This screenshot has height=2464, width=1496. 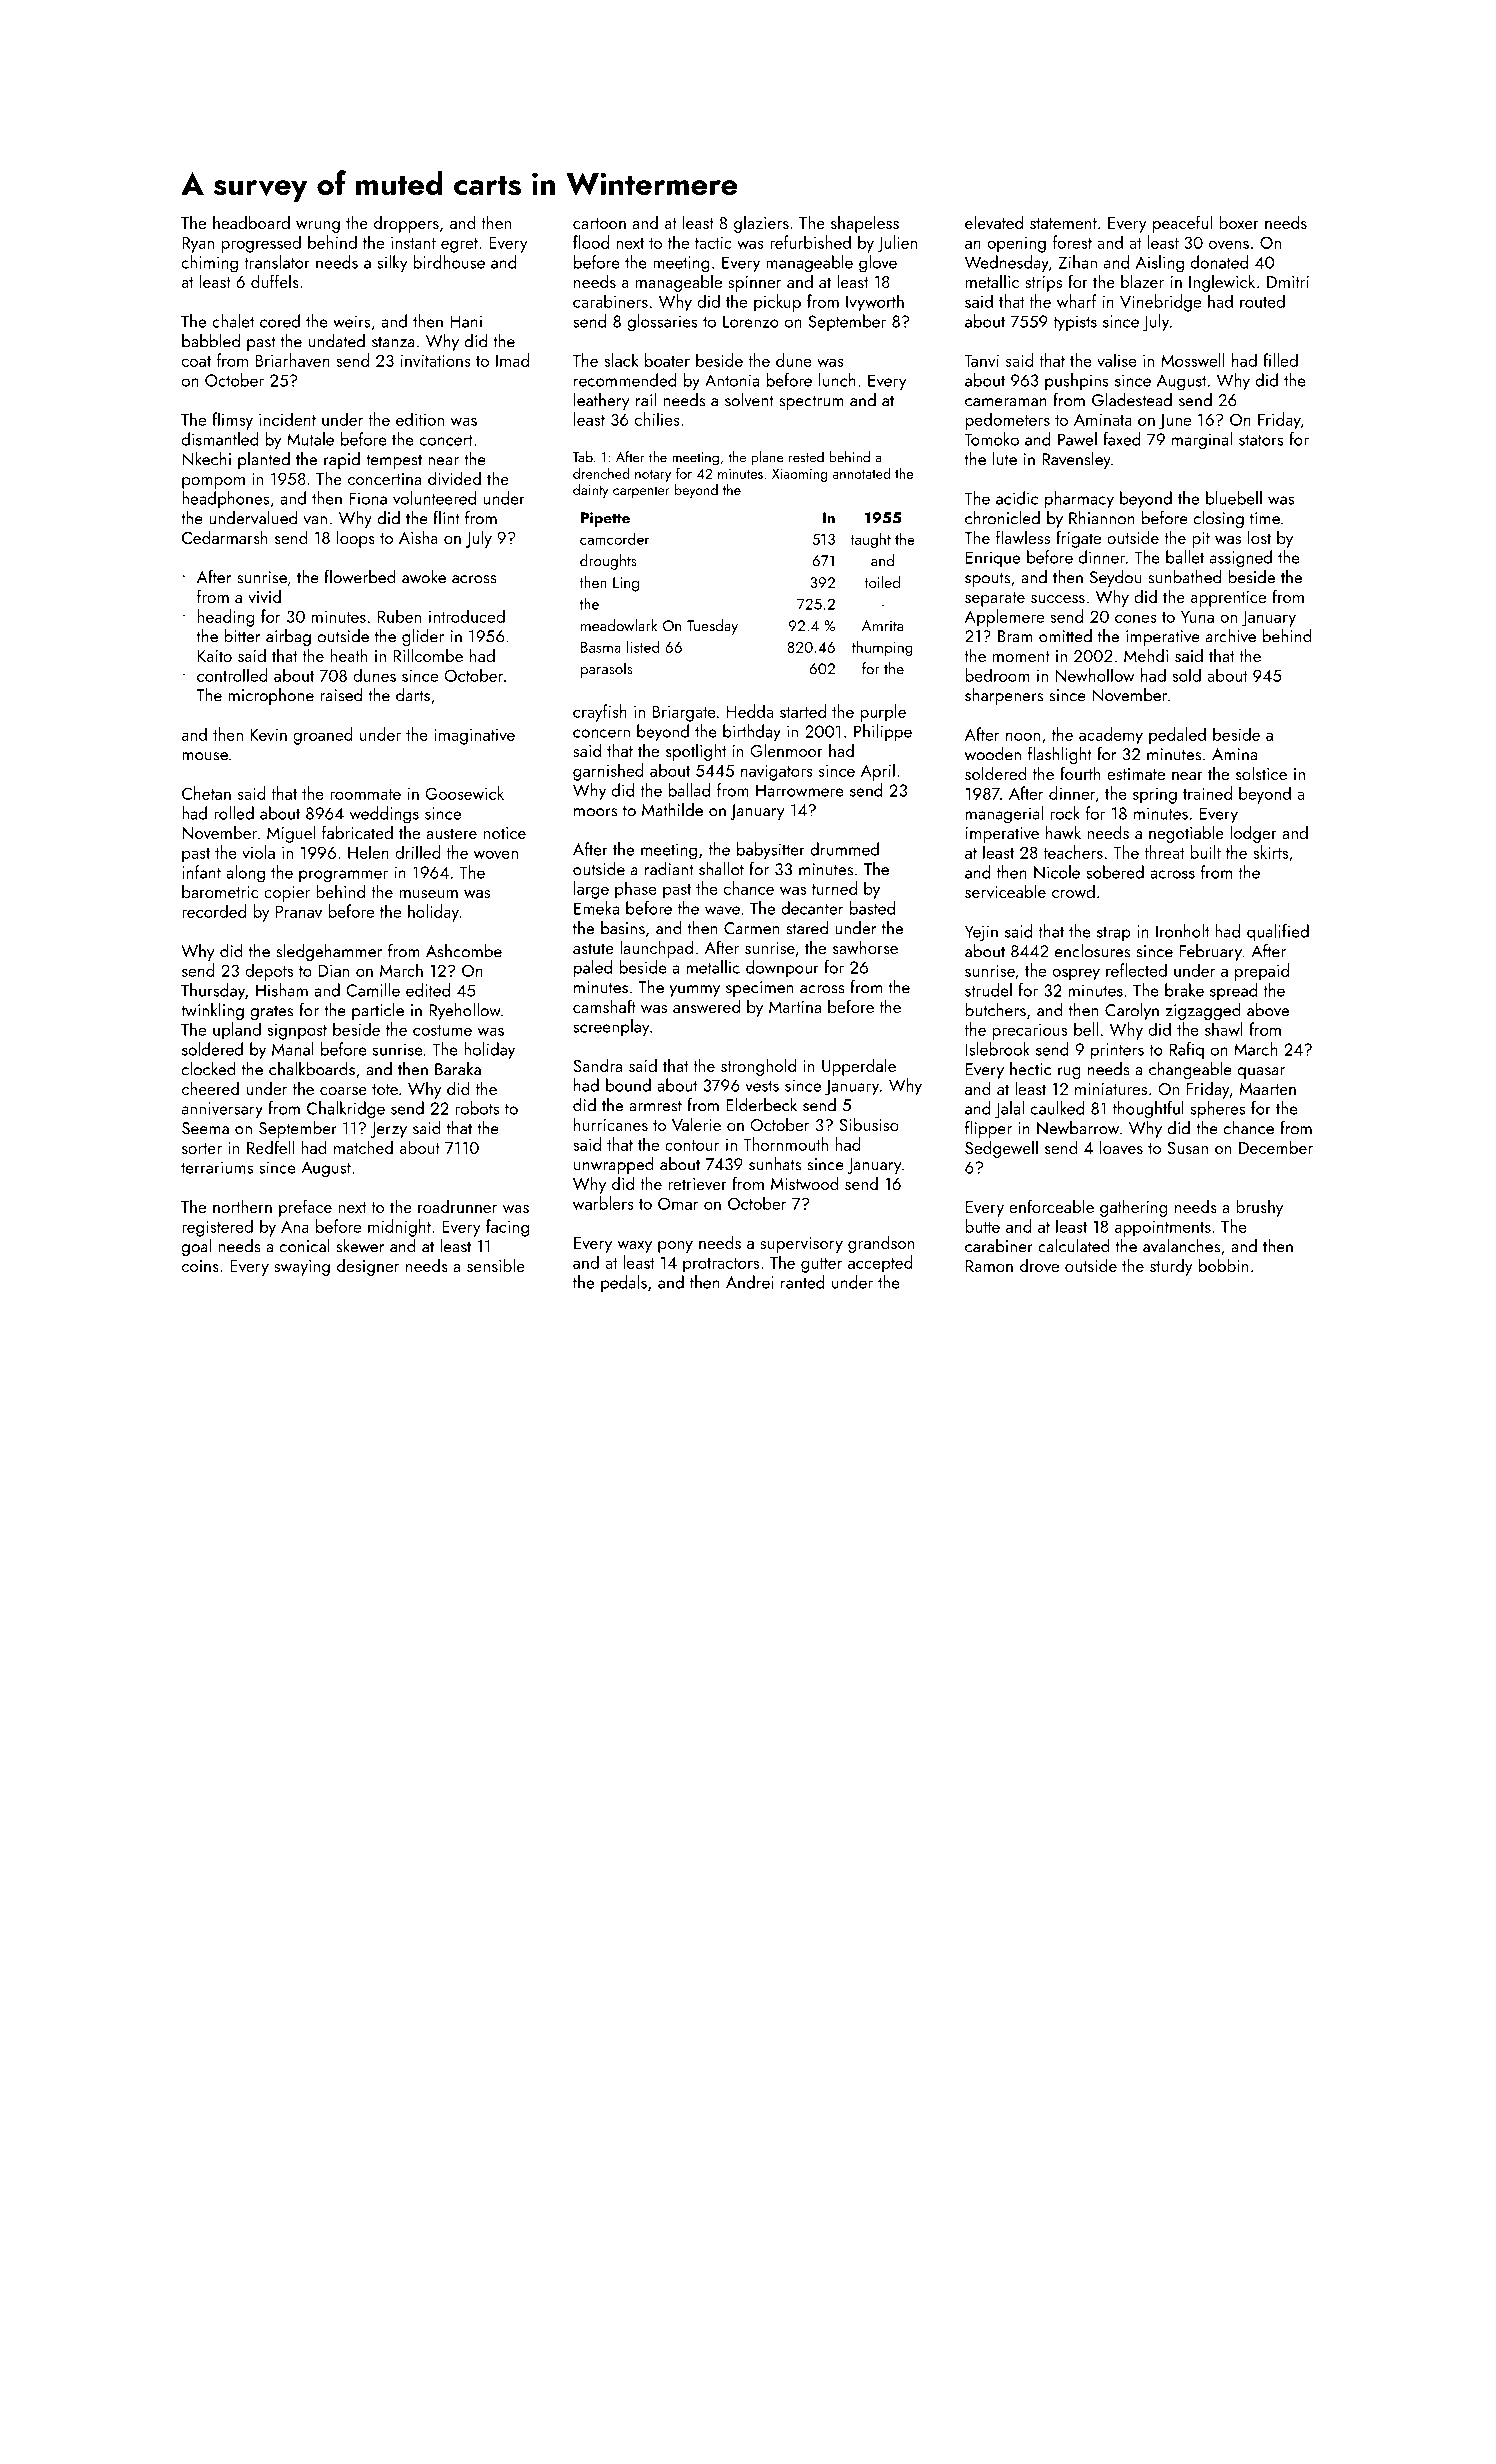 What do you see at coordinates (368, 1267) in the screenshot?
I see `designer` at bounding box center [368, 1267].
